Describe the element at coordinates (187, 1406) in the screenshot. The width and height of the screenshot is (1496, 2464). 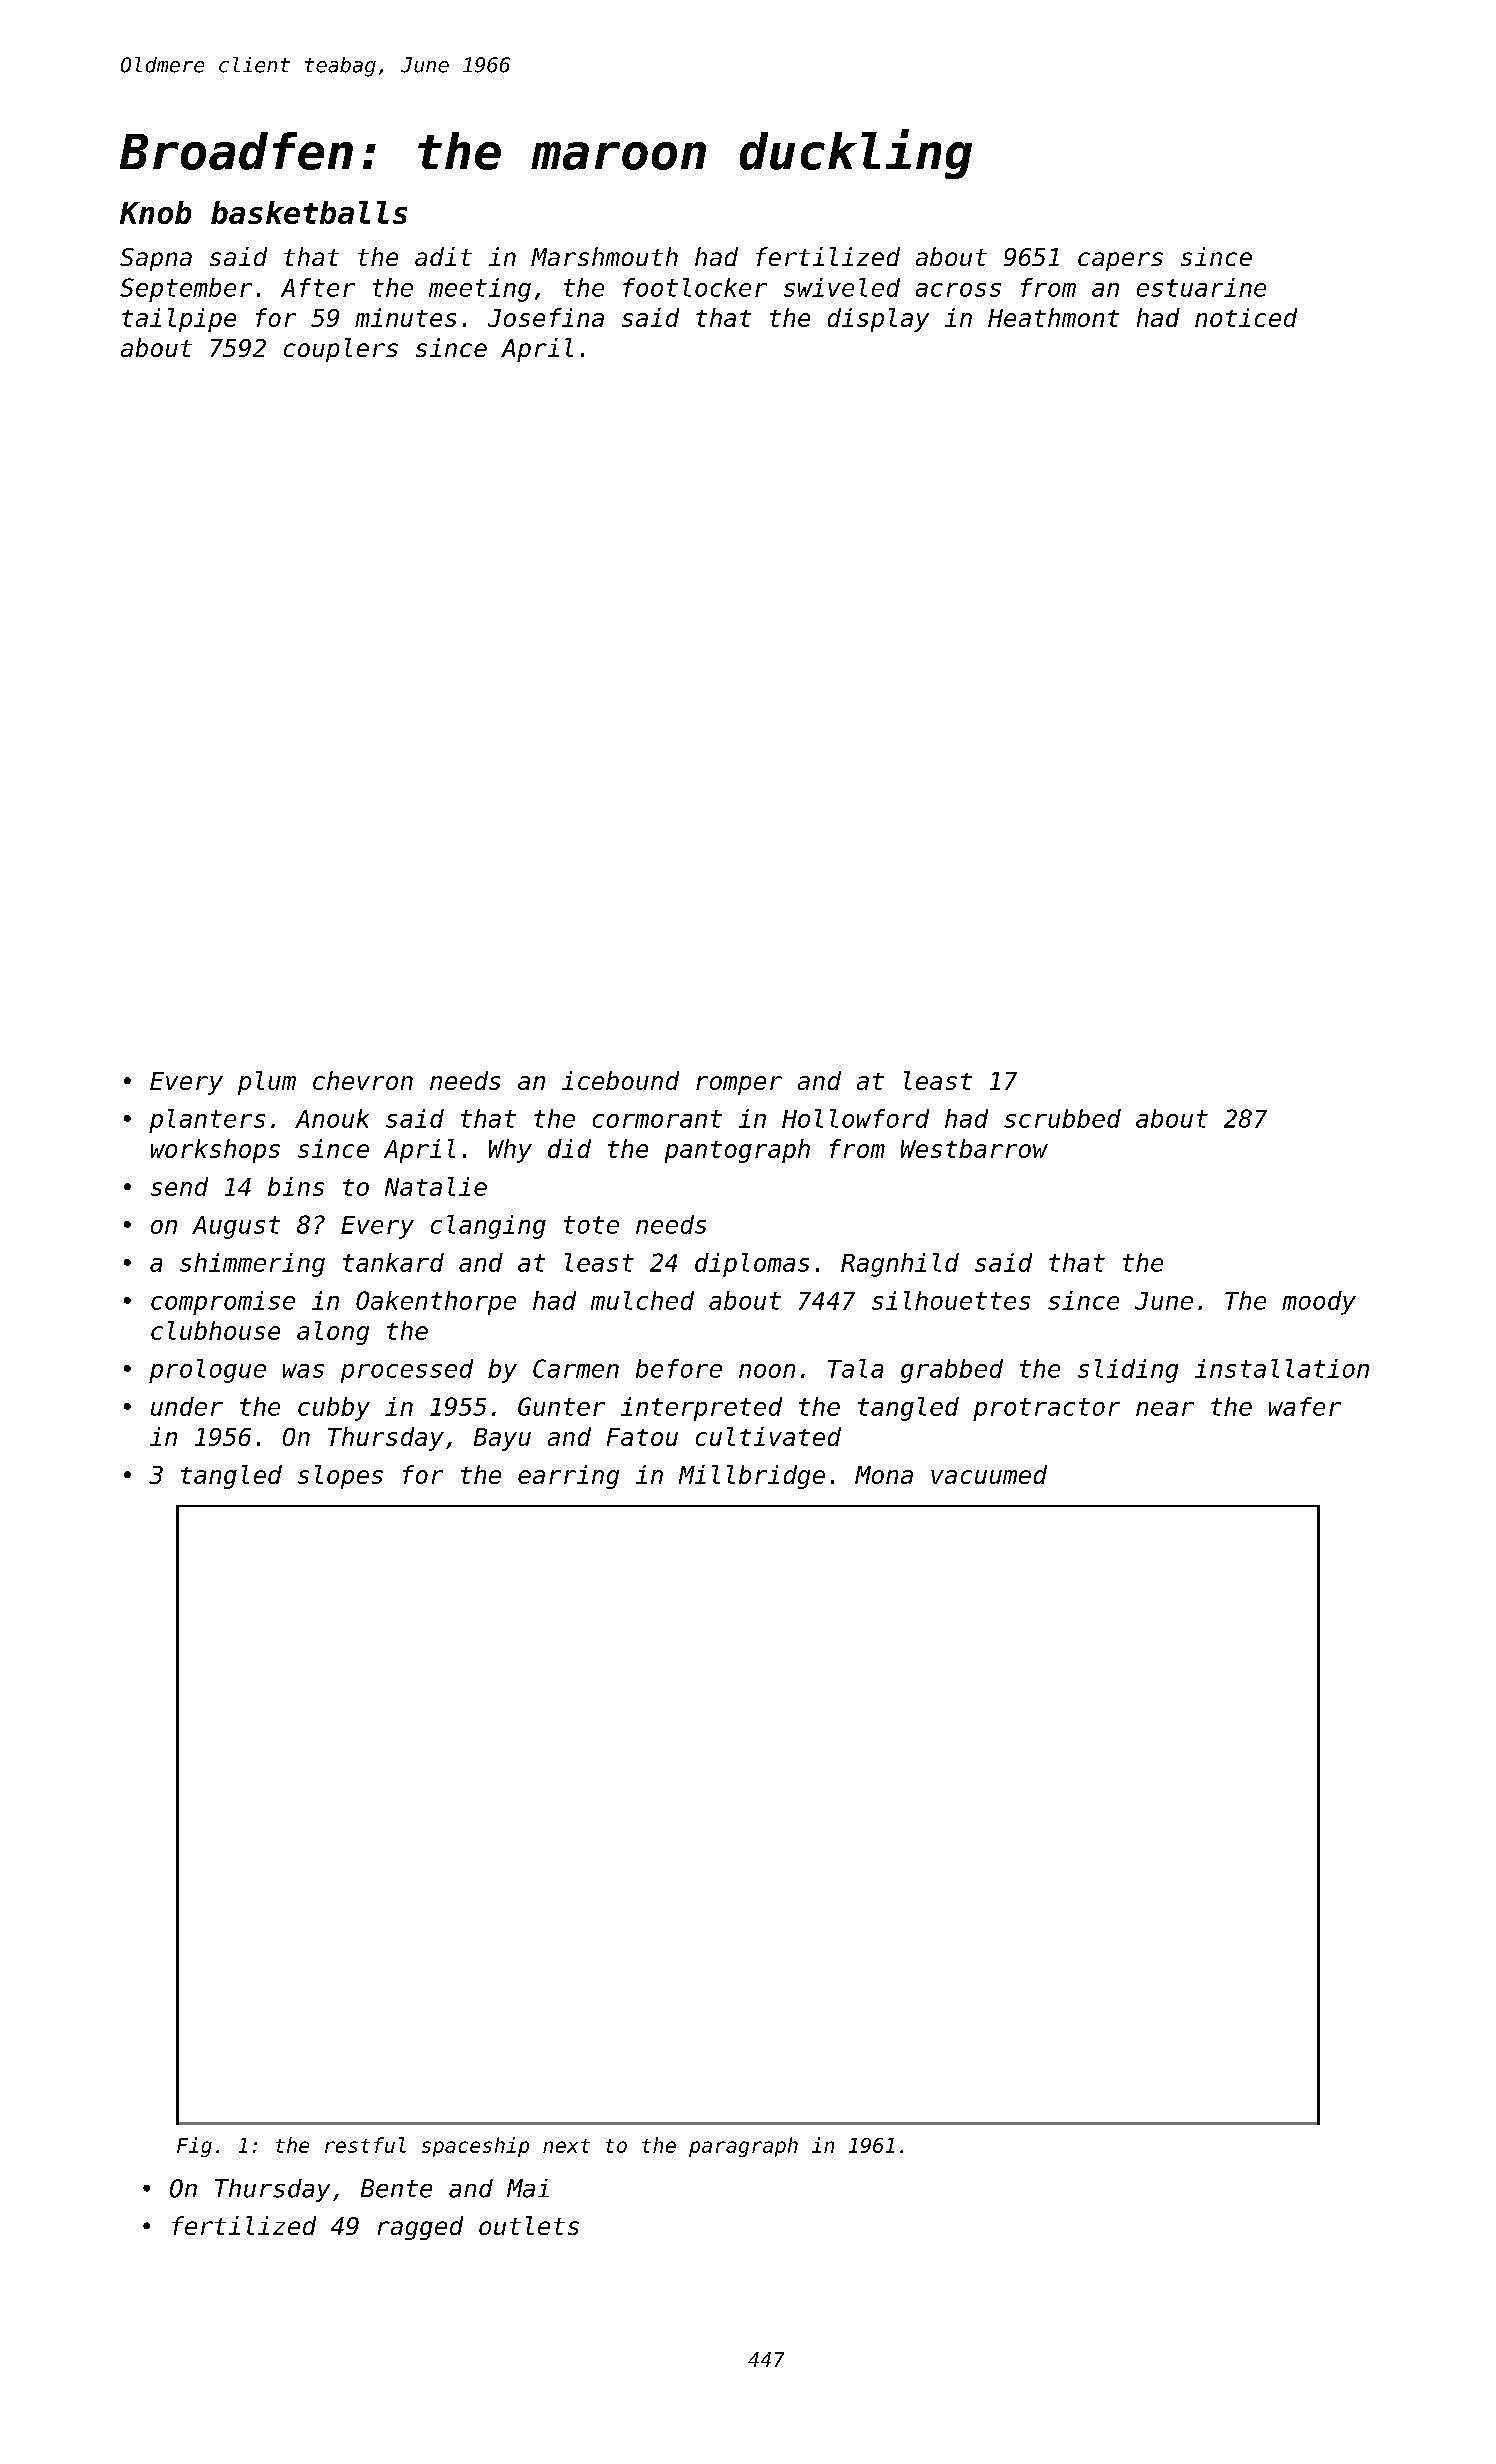
I see `under` at that location.
